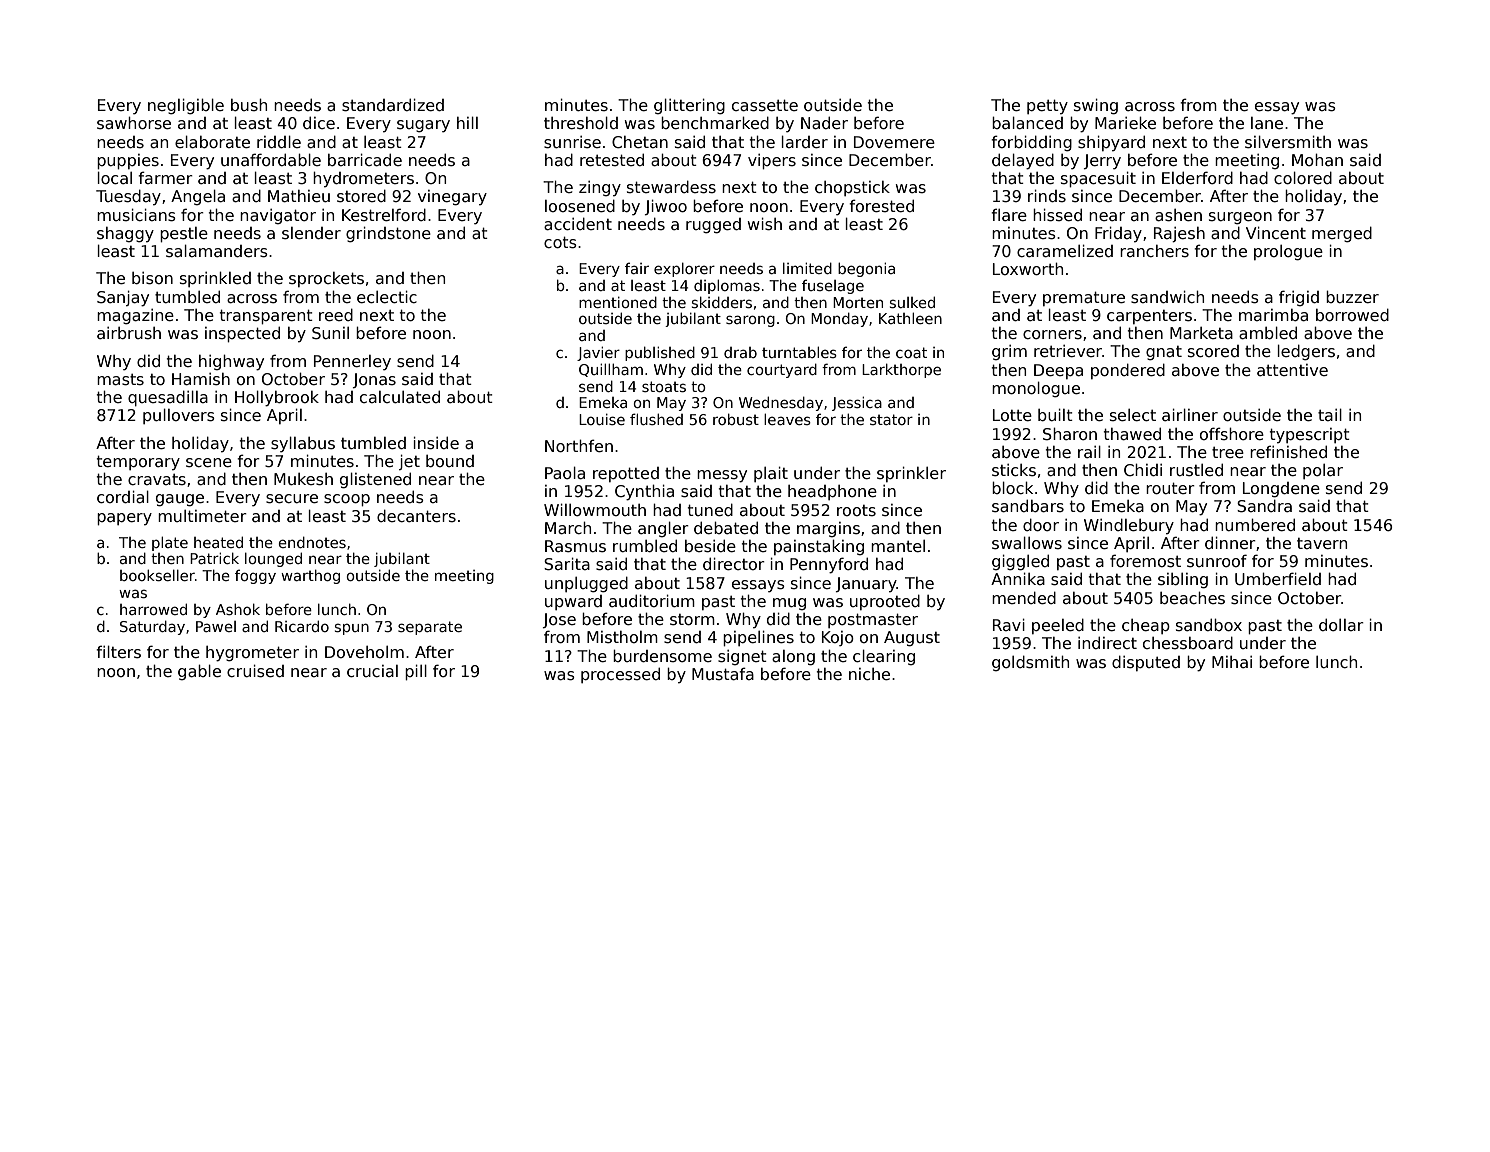 This screenshot has height=1152, width=1490. What do you see at coordinates (1096, 106) in the screenshot?
I see `swing` at bounding box center [1096, 106].
